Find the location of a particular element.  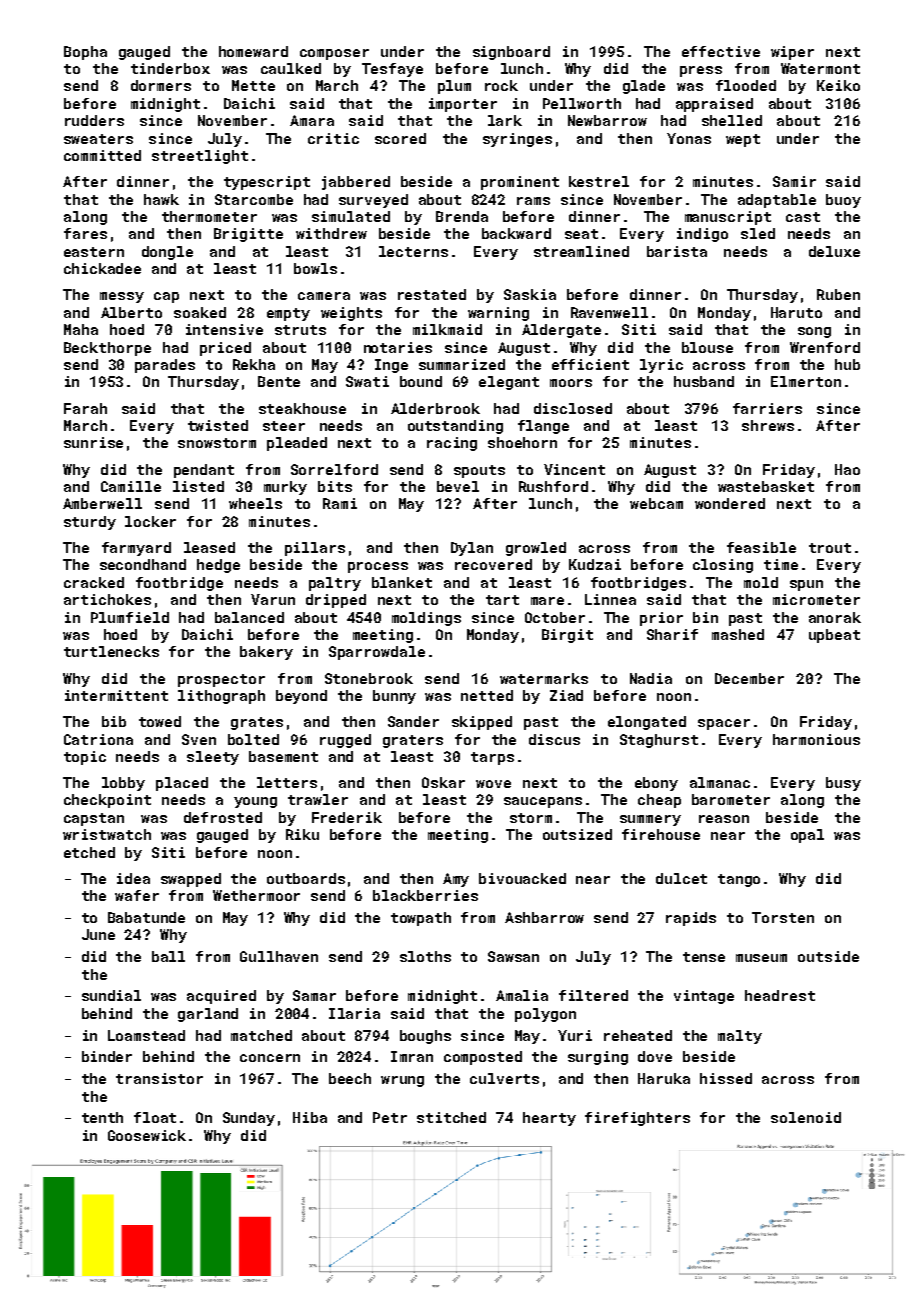

Loamstead is located at coordinates (146, 1035).
